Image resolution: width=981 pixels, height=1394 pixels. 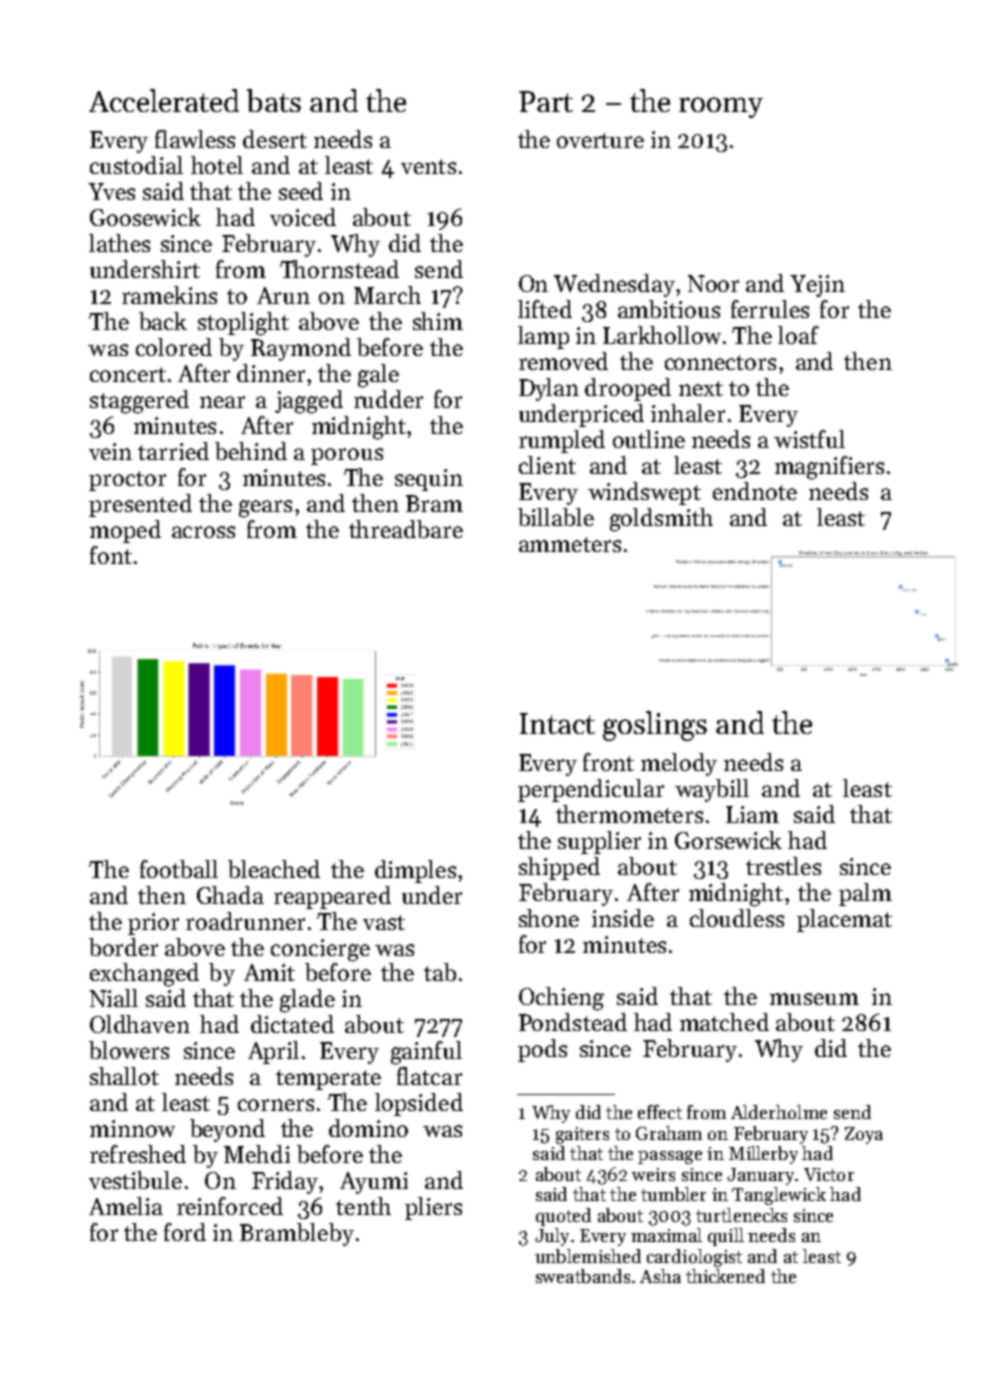 I want to click on ford, so click(x=185, y=1232).
